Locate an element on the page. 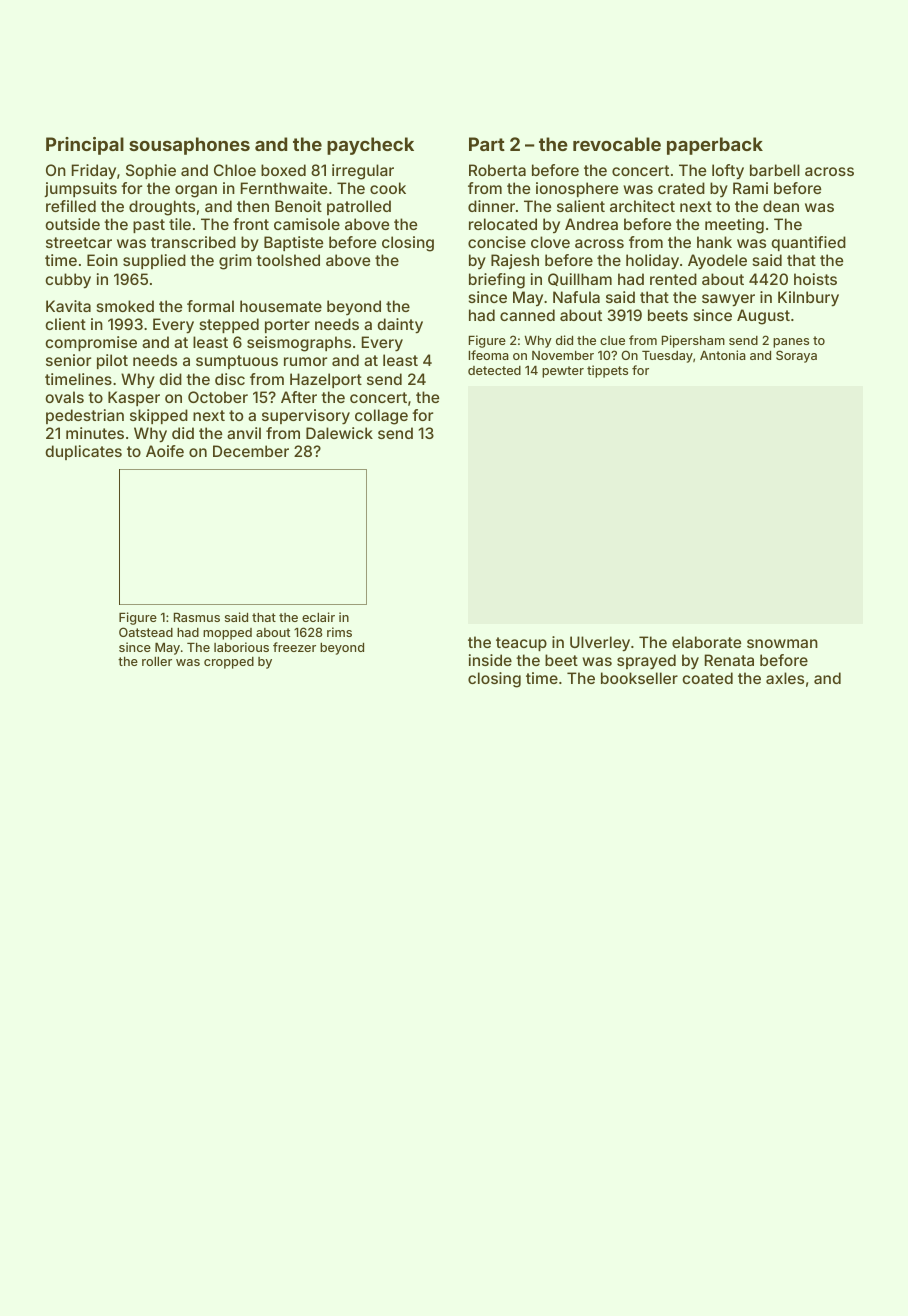  Oatstead is located at coordinates (146, 632).
